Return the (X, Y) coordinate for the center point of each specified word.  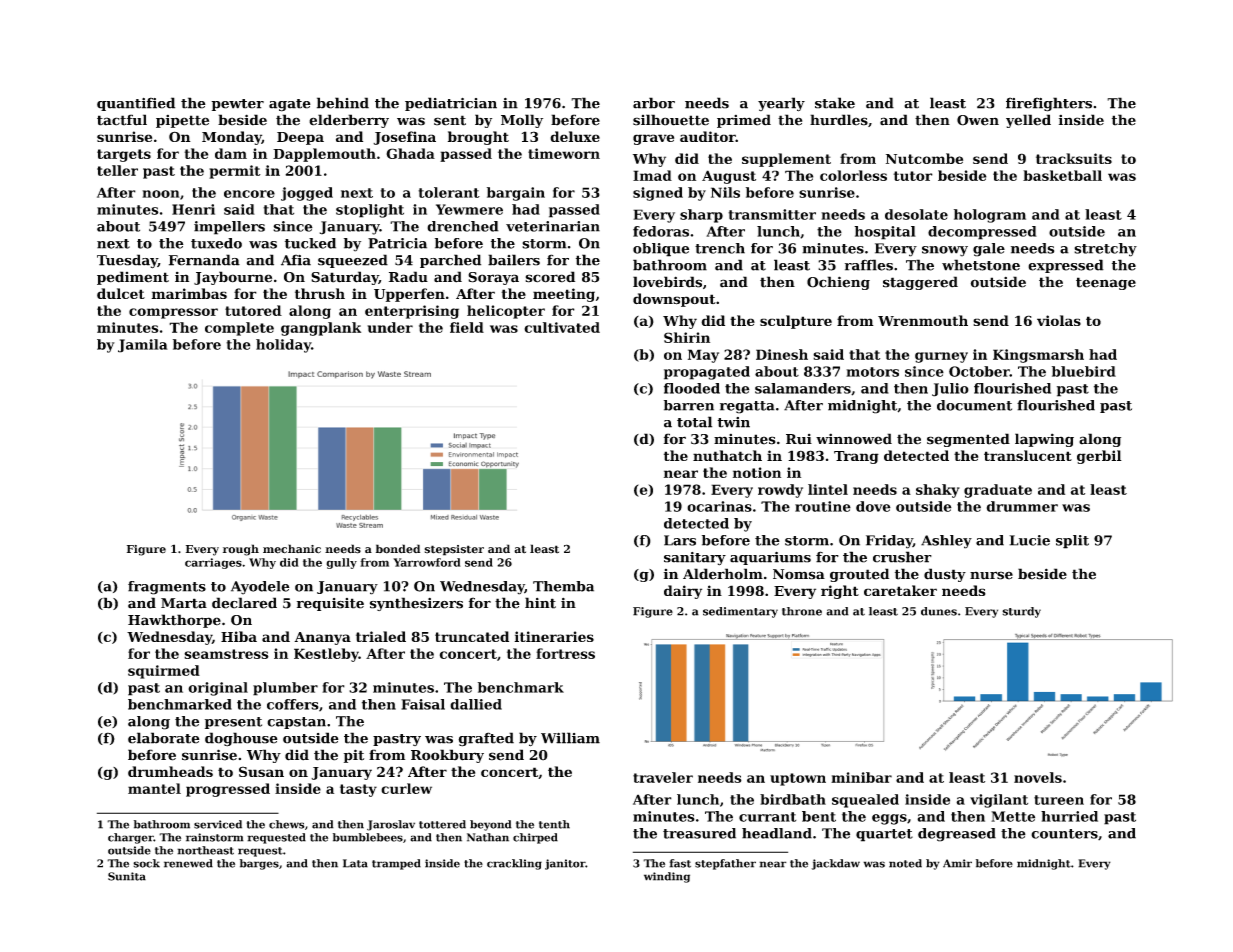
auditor (708, 136)
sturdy (1021, 612)
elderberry (349, 121)
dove (873, 506)
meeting (564, 295)
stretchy (1105, 250)
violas (1059, 320)
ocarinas (719, 506)
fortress (565, 653)
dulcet (121, 293)
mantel (154, 788)
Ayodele (260, 588)
